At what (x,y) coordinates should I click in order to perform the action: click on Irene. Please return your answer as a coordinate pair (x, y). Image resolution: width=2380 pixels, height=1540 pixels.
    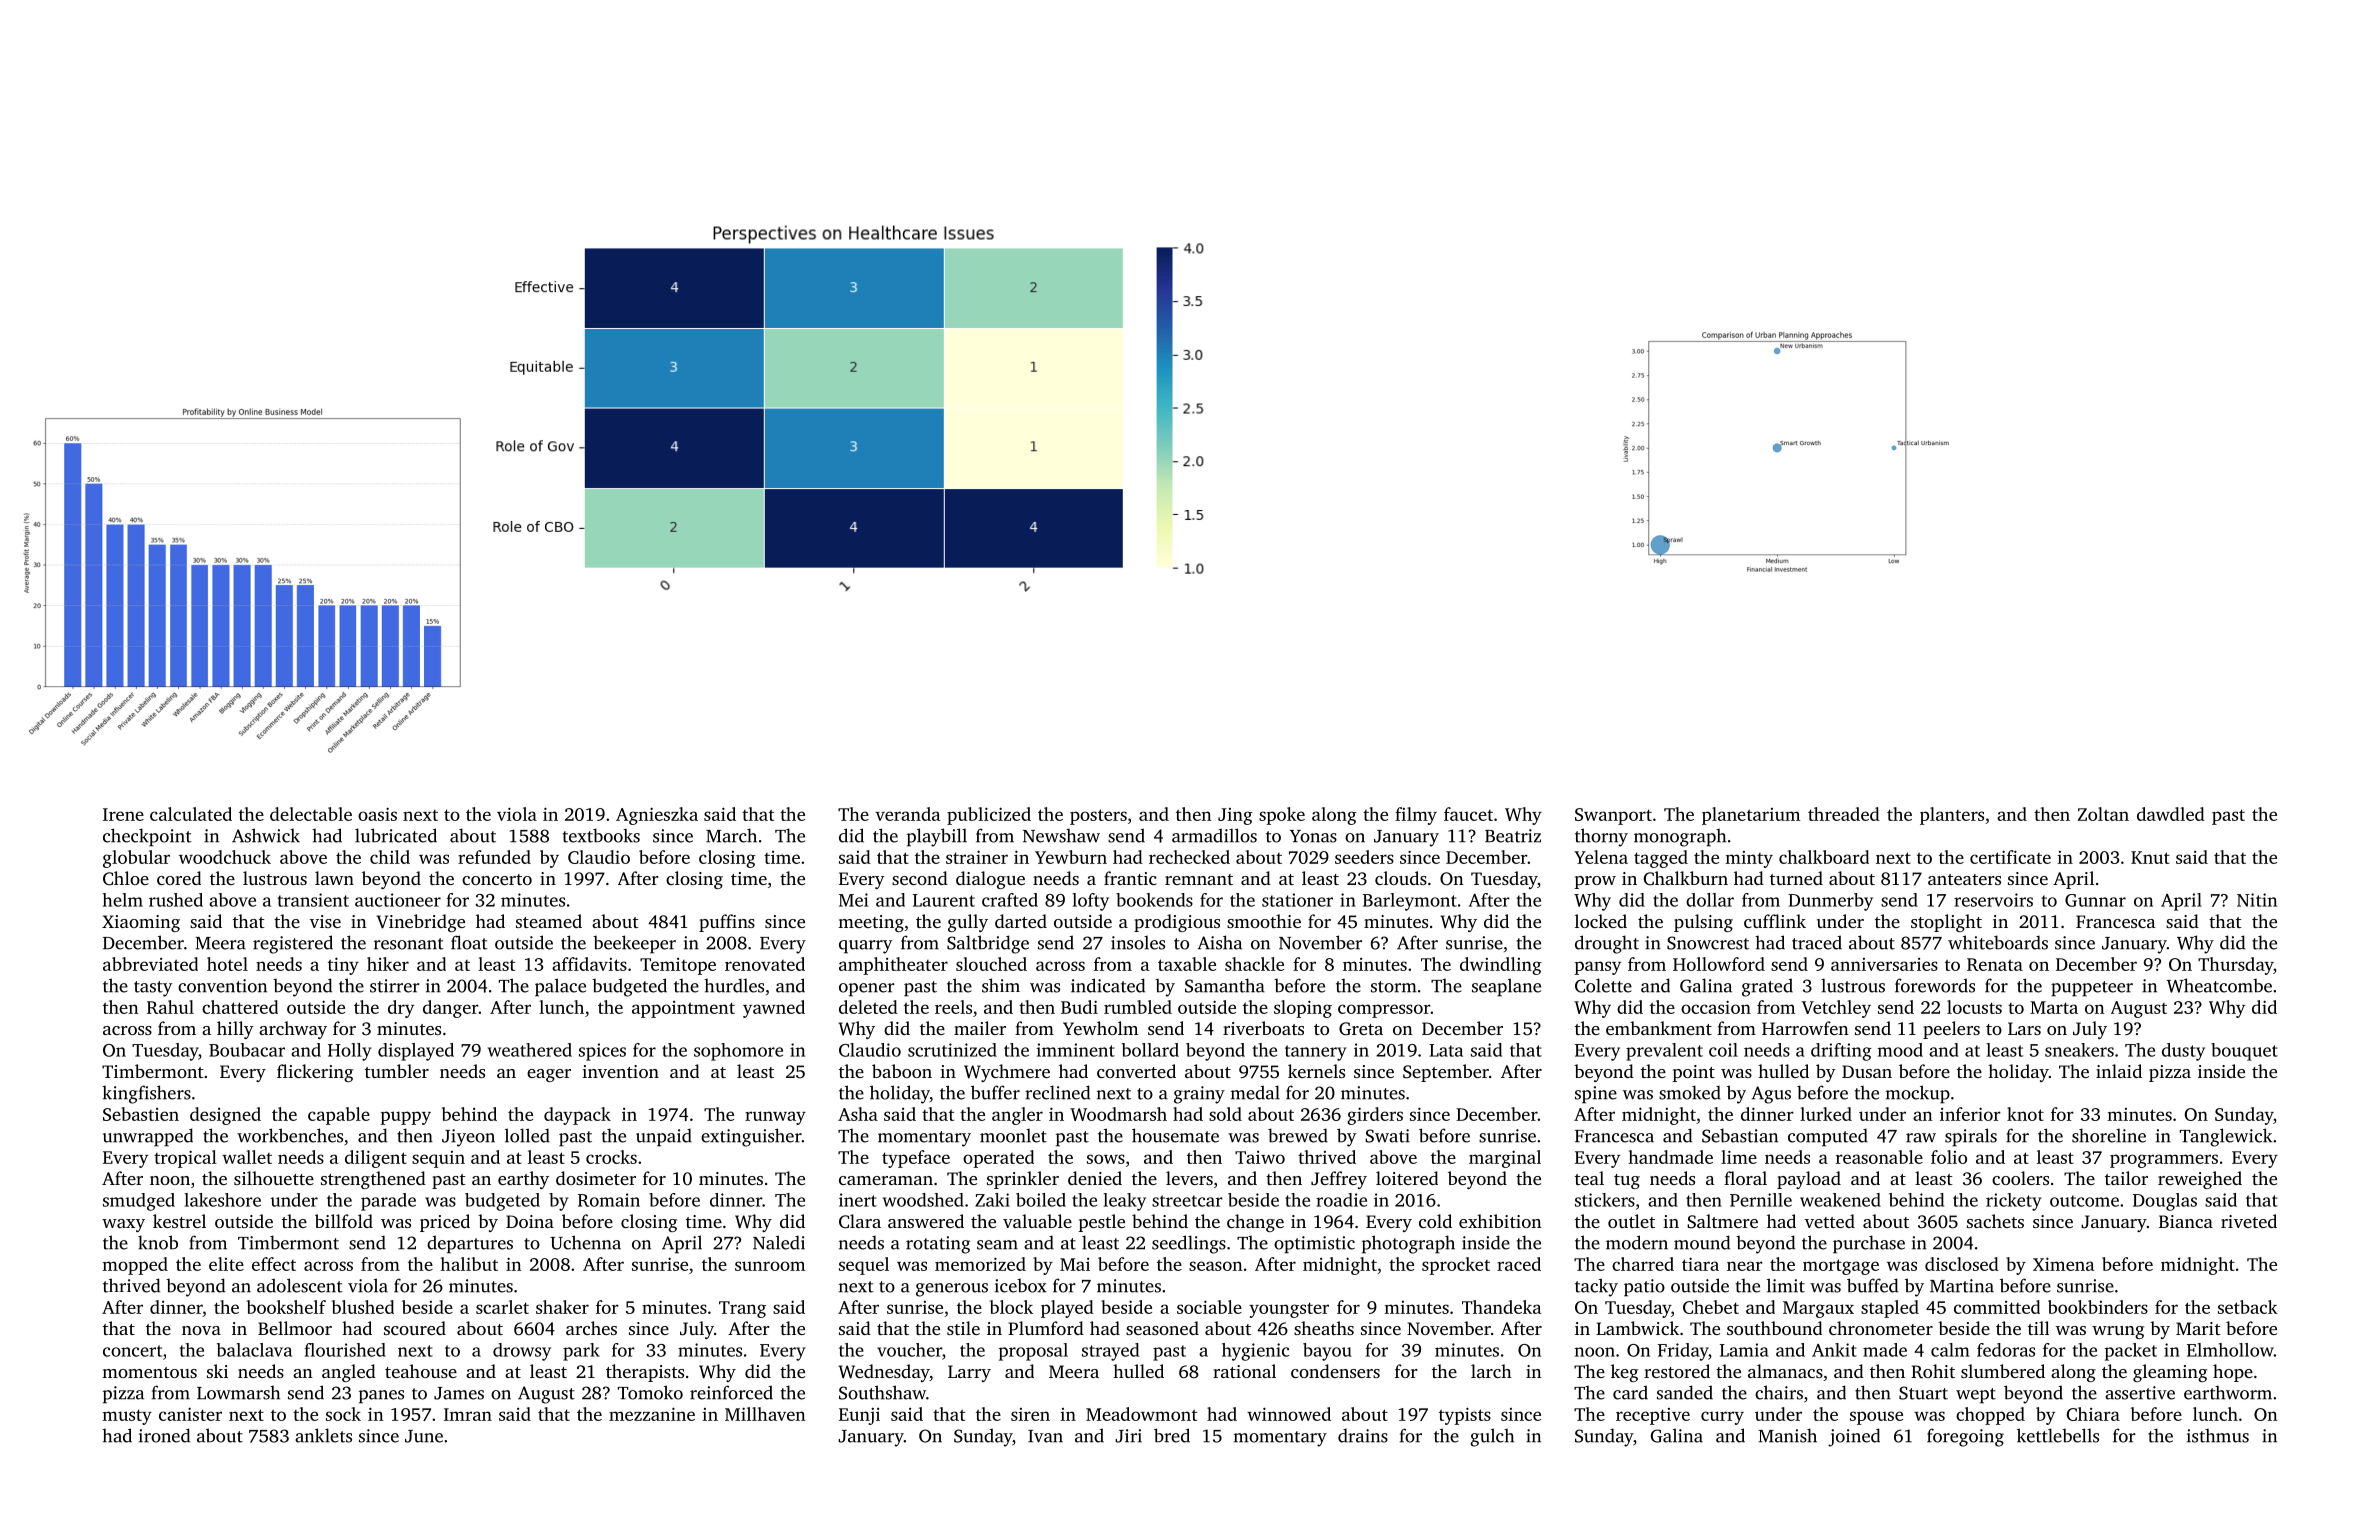
    Looking at the image, I should click on (123, 814).
